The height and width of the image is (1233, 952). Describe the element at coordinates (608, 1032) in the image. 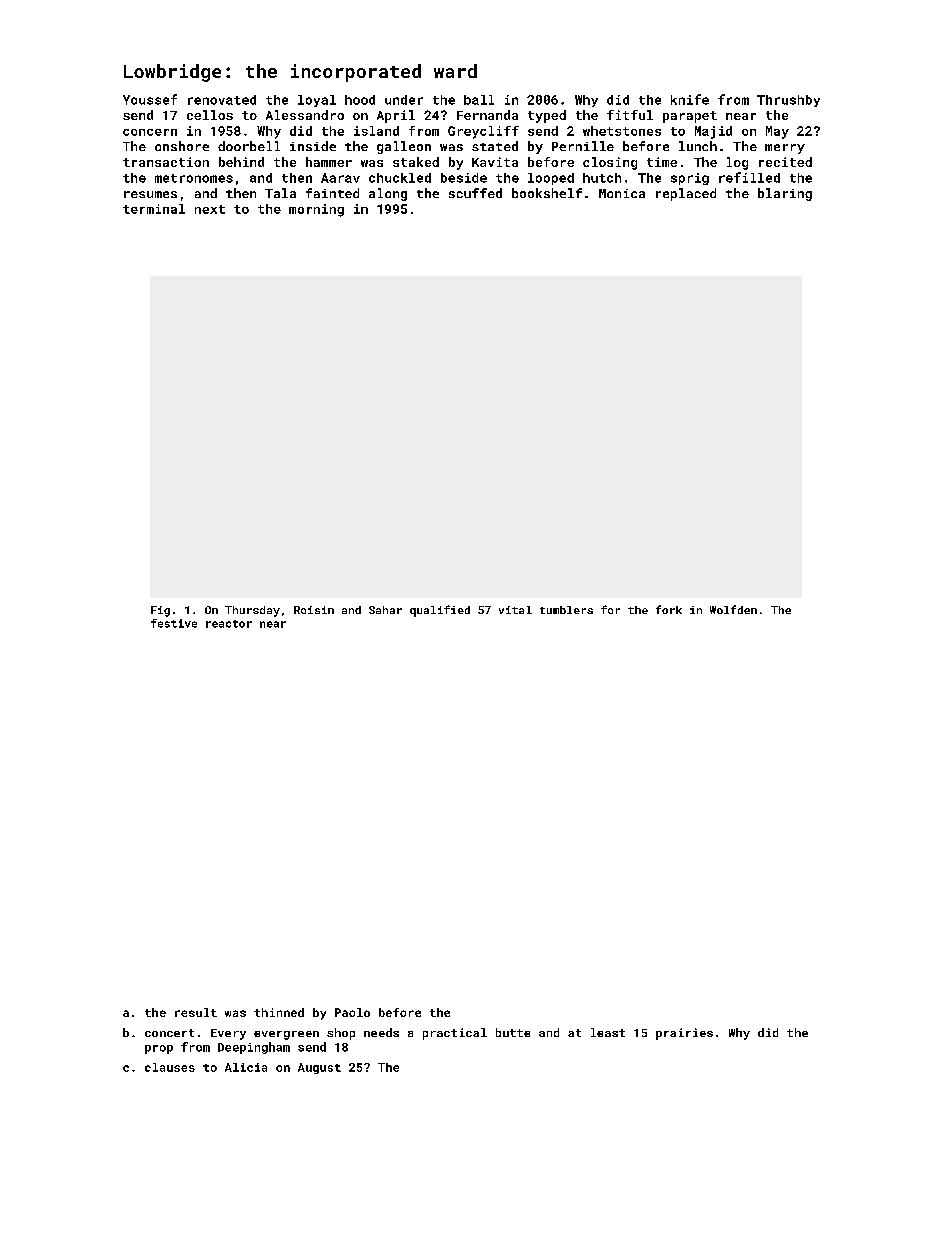

I see `least` at that location.
